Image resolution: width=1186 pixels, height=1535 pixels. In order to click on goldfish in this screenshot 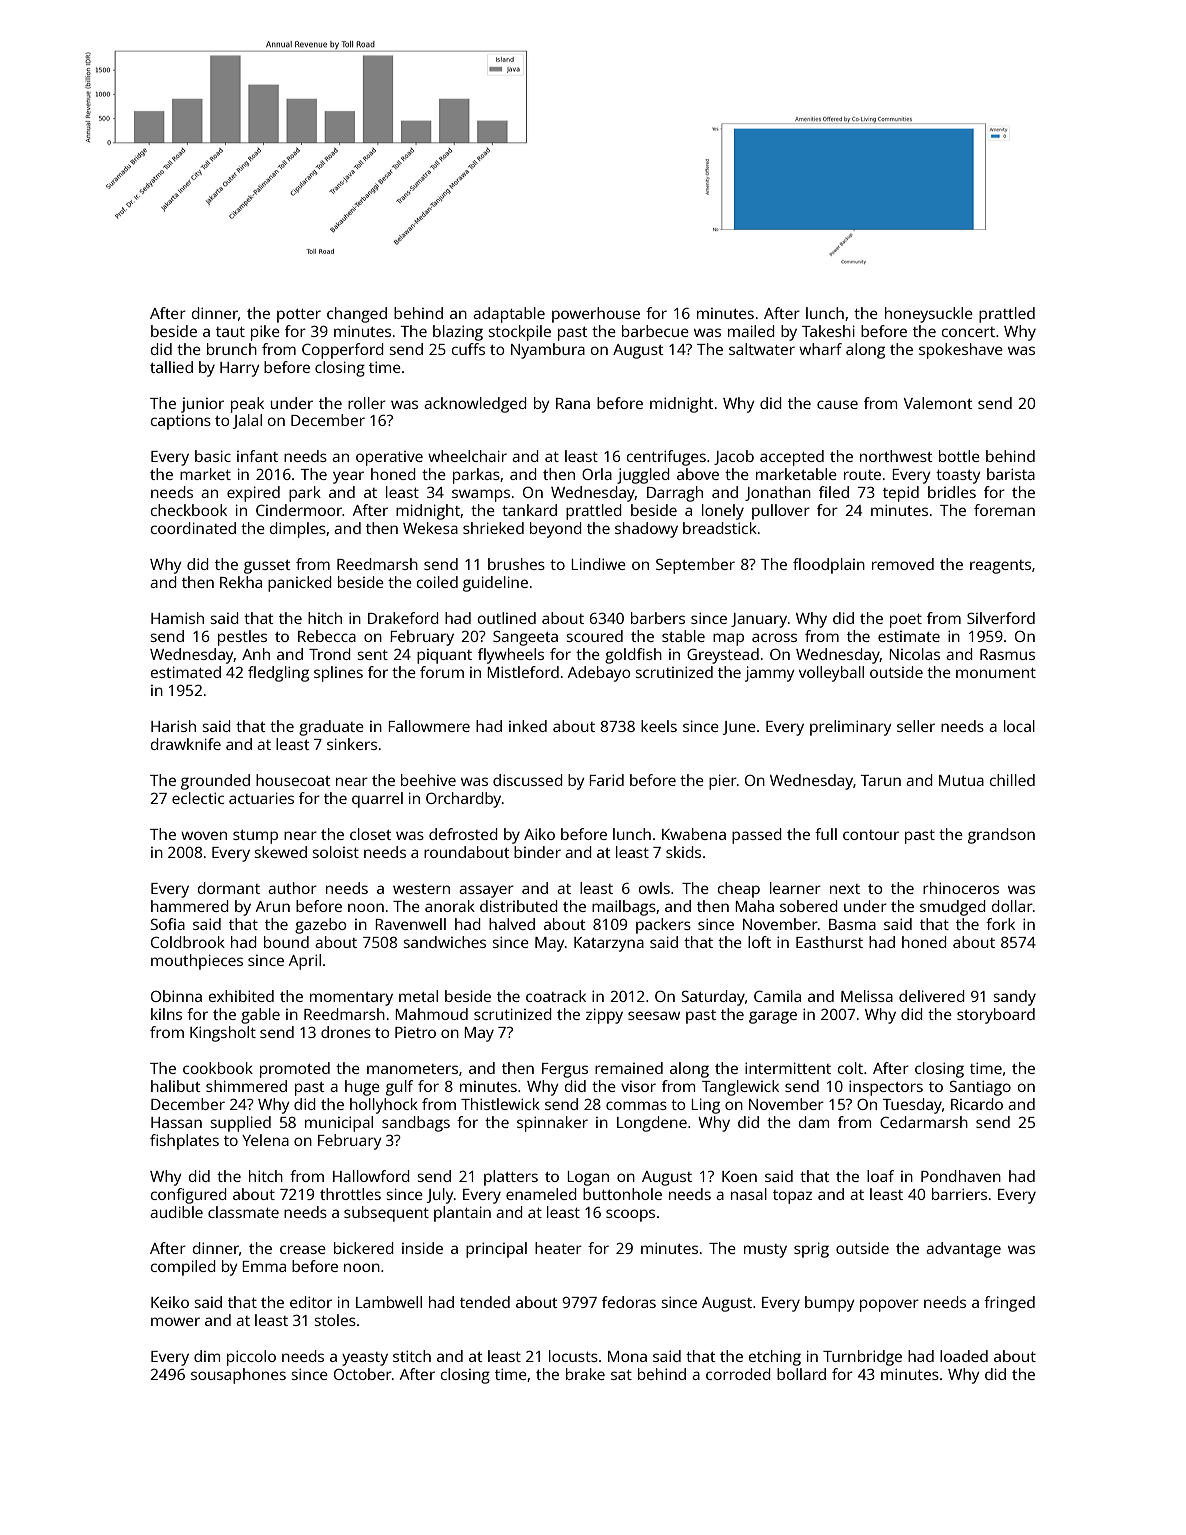, I will do `click(633, 656)`.
